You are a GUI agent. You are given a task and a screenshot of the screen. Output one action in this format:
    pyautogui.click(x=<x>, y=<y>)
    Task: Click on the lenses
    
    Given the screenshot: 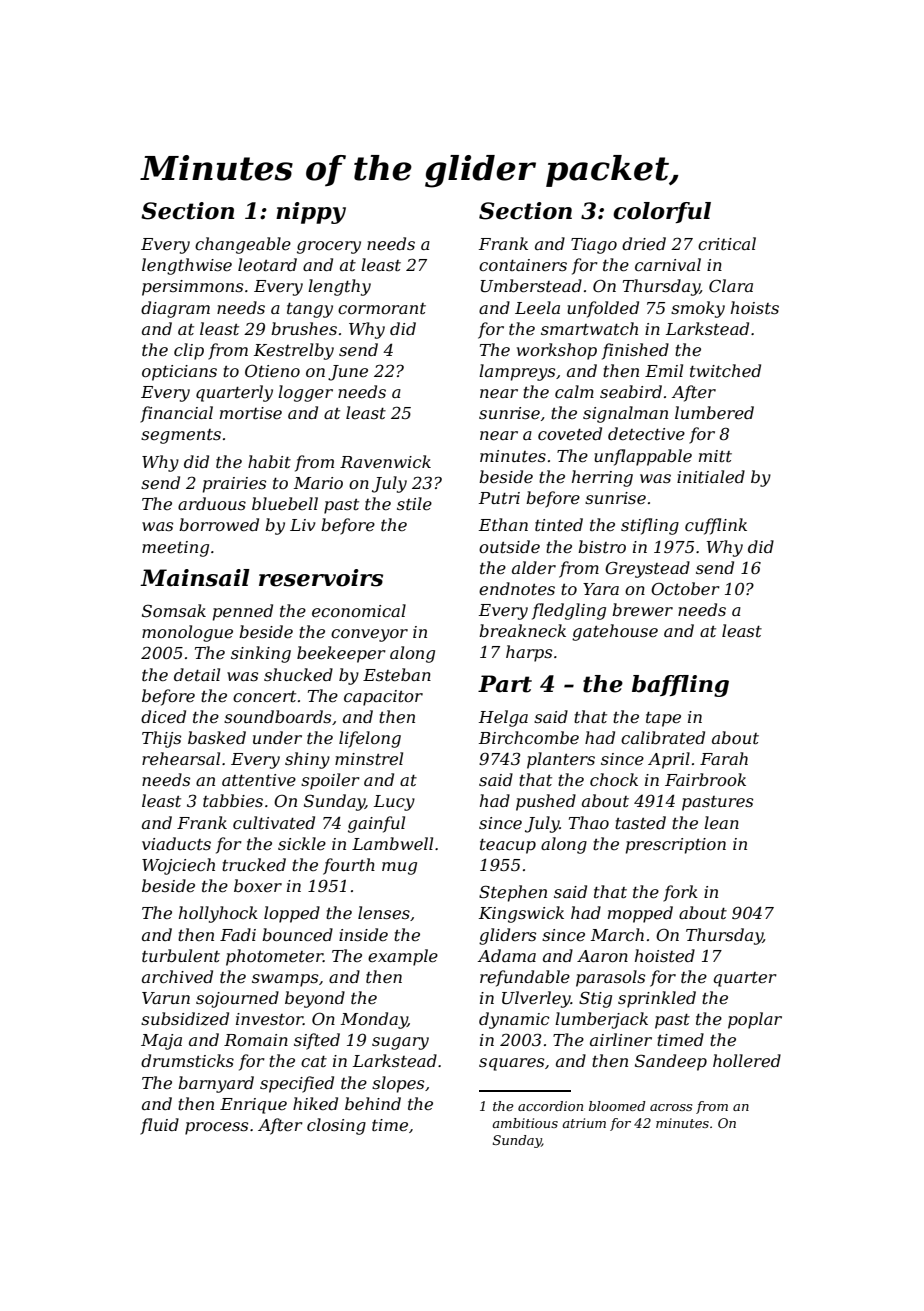 What is the action you would take?
    pyautogui.click(x=384, y=912)
